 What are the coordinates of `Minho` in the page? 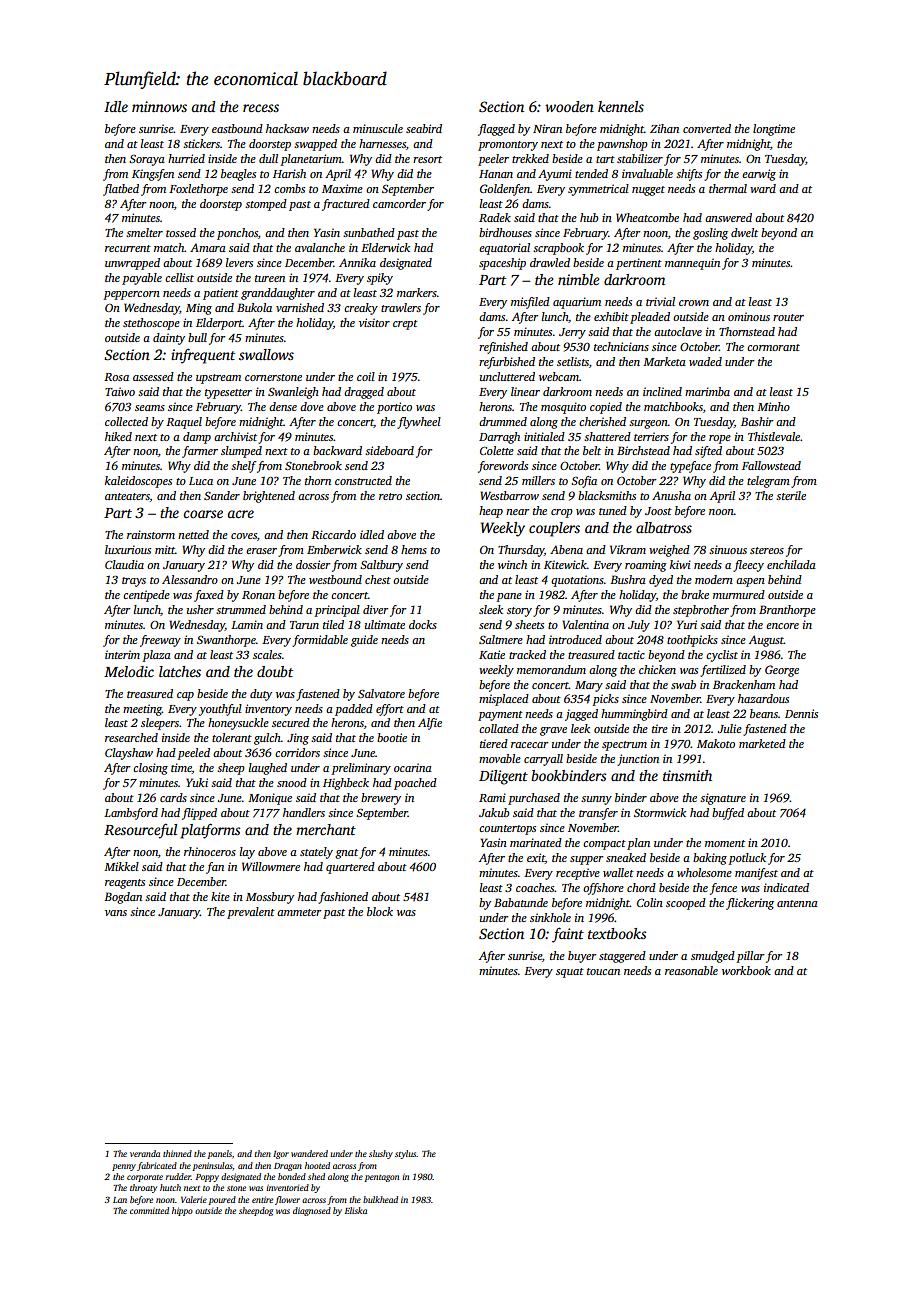 It's located at (773, 406).
